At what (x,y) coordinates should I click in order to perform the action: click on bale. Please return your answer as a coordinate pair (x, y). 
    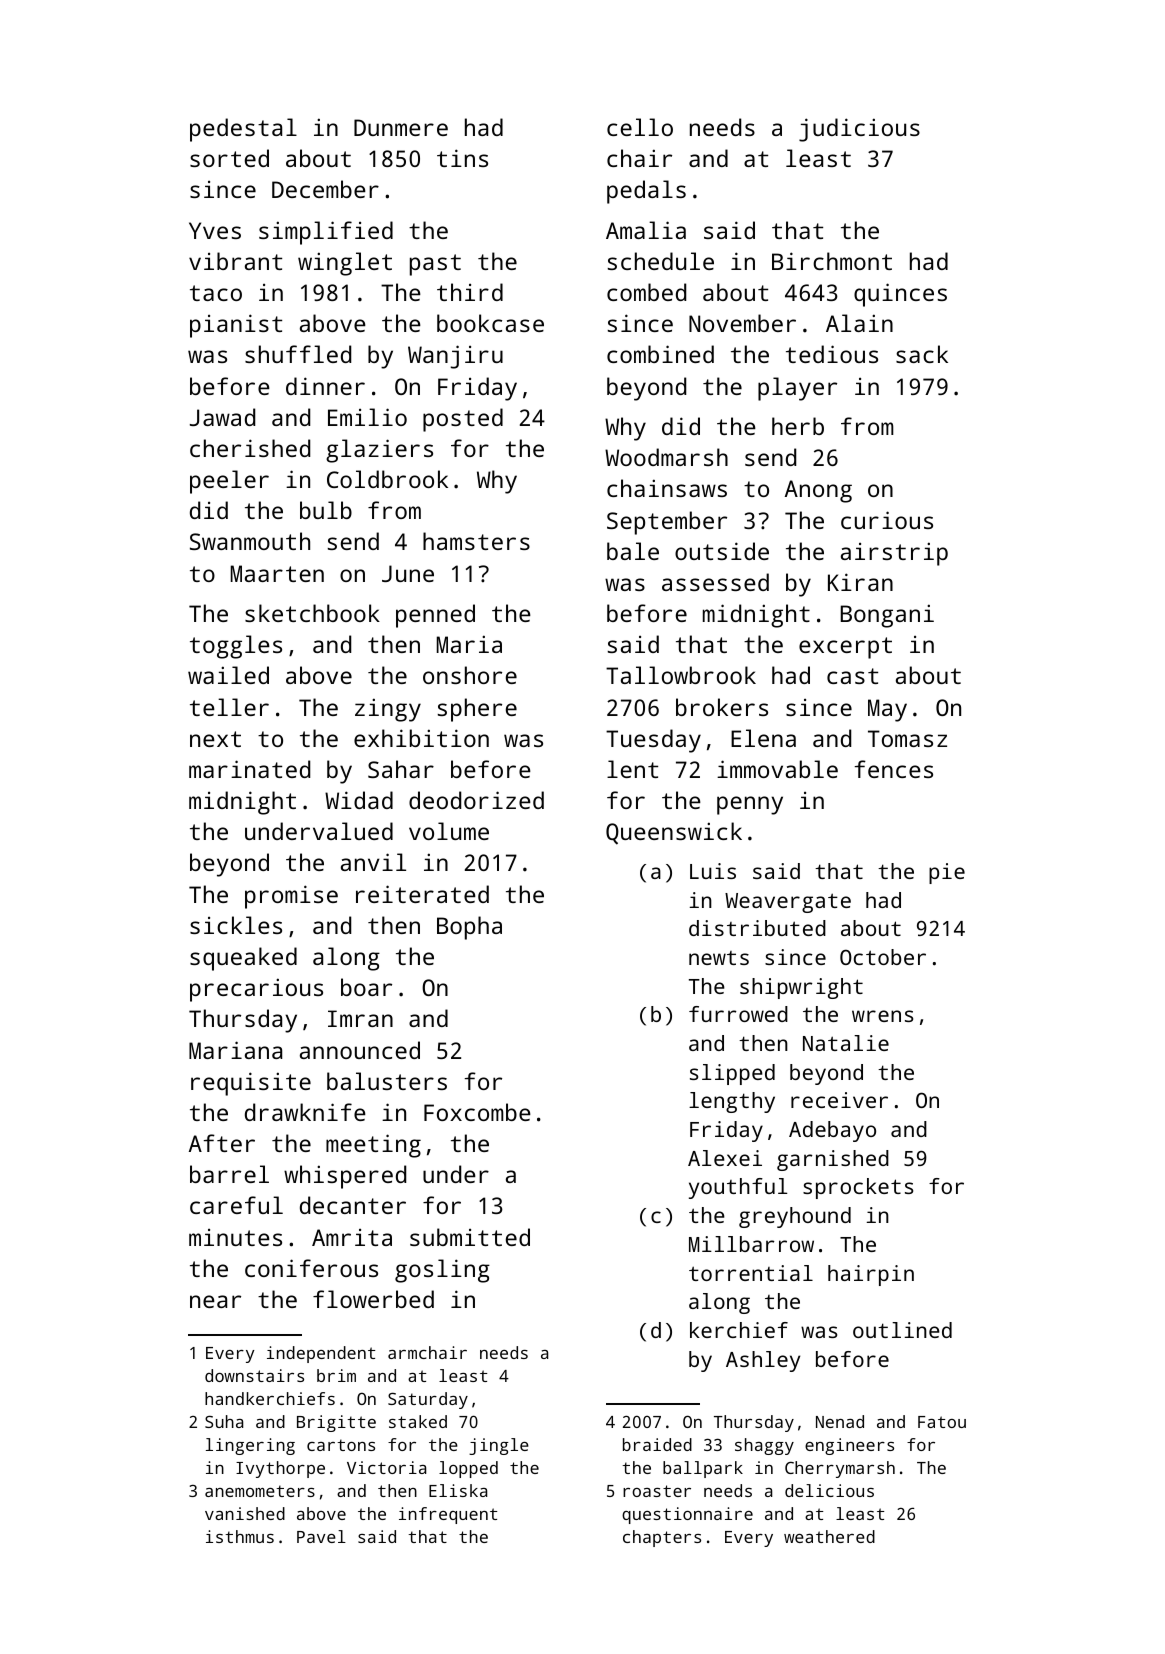
    Looking at the image, I should click on (633, 551).
